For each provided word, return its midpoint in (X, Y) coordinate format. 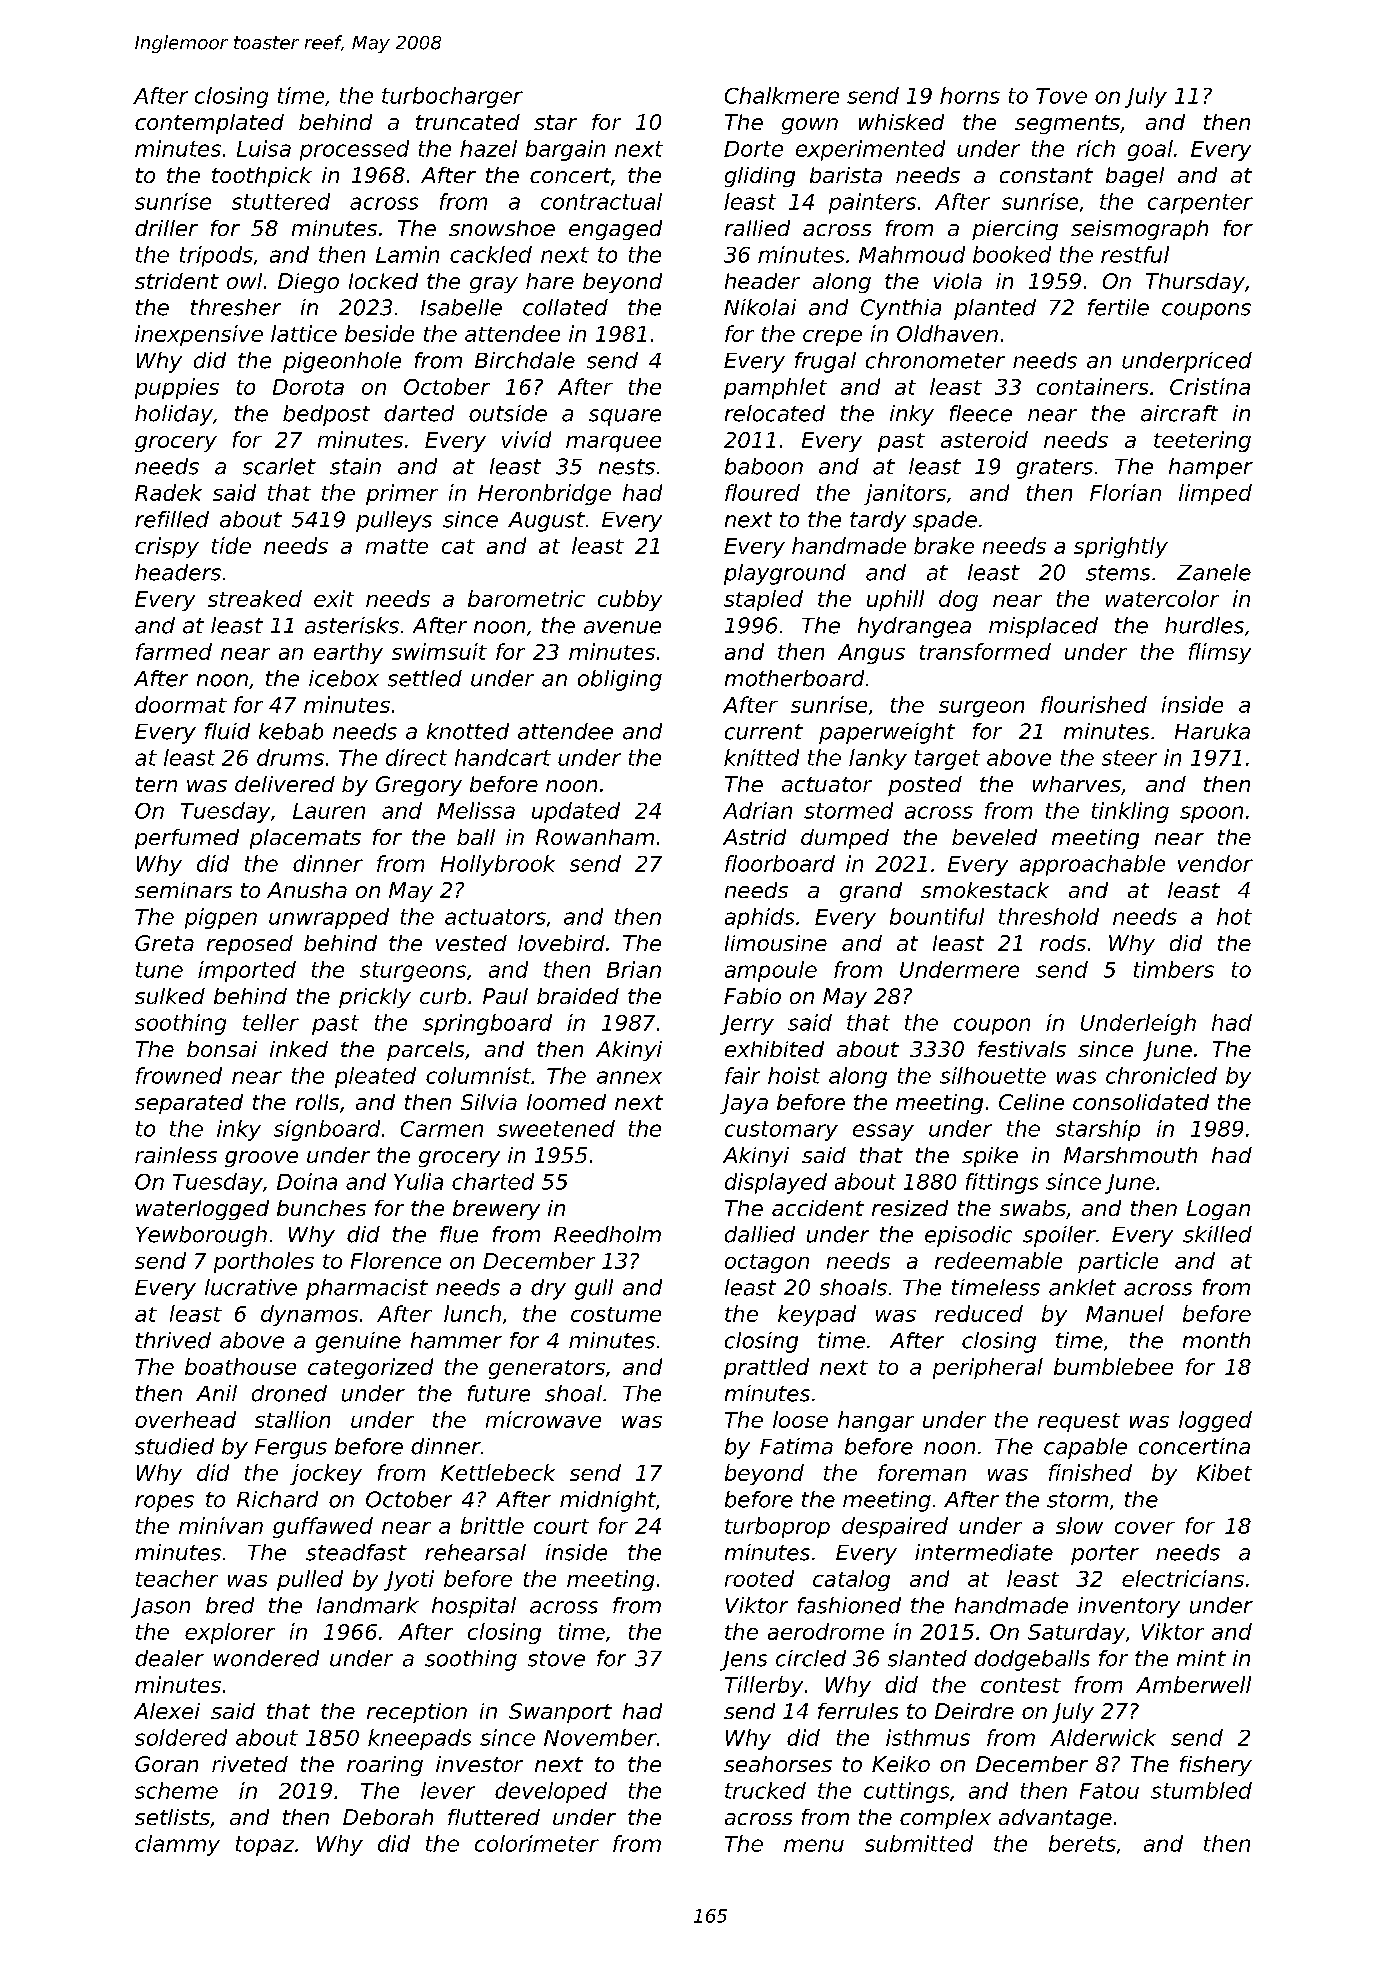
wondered (266, 1658)
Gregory (419, 786)
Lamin (407, 254)
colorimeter (537, 1843)
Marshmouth (1130, 1155)
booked (1012, 254)
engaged (615, 230)
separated (189, 1104)
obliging (620, 680)
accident (818, 1208)
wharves (1077, 784)
